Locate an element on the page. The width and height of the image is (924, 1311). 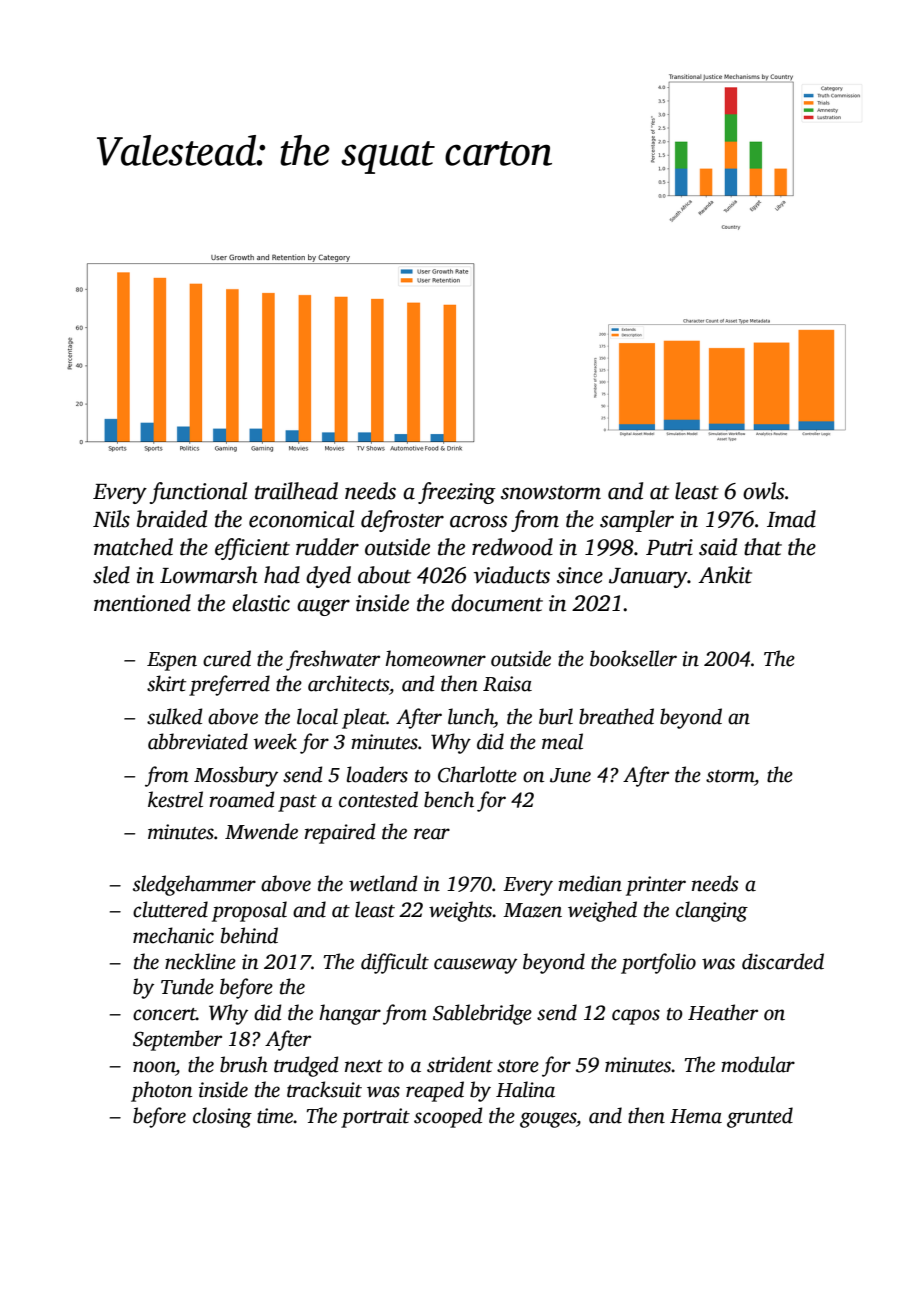
causeway is located at coordinates (475, 966).
